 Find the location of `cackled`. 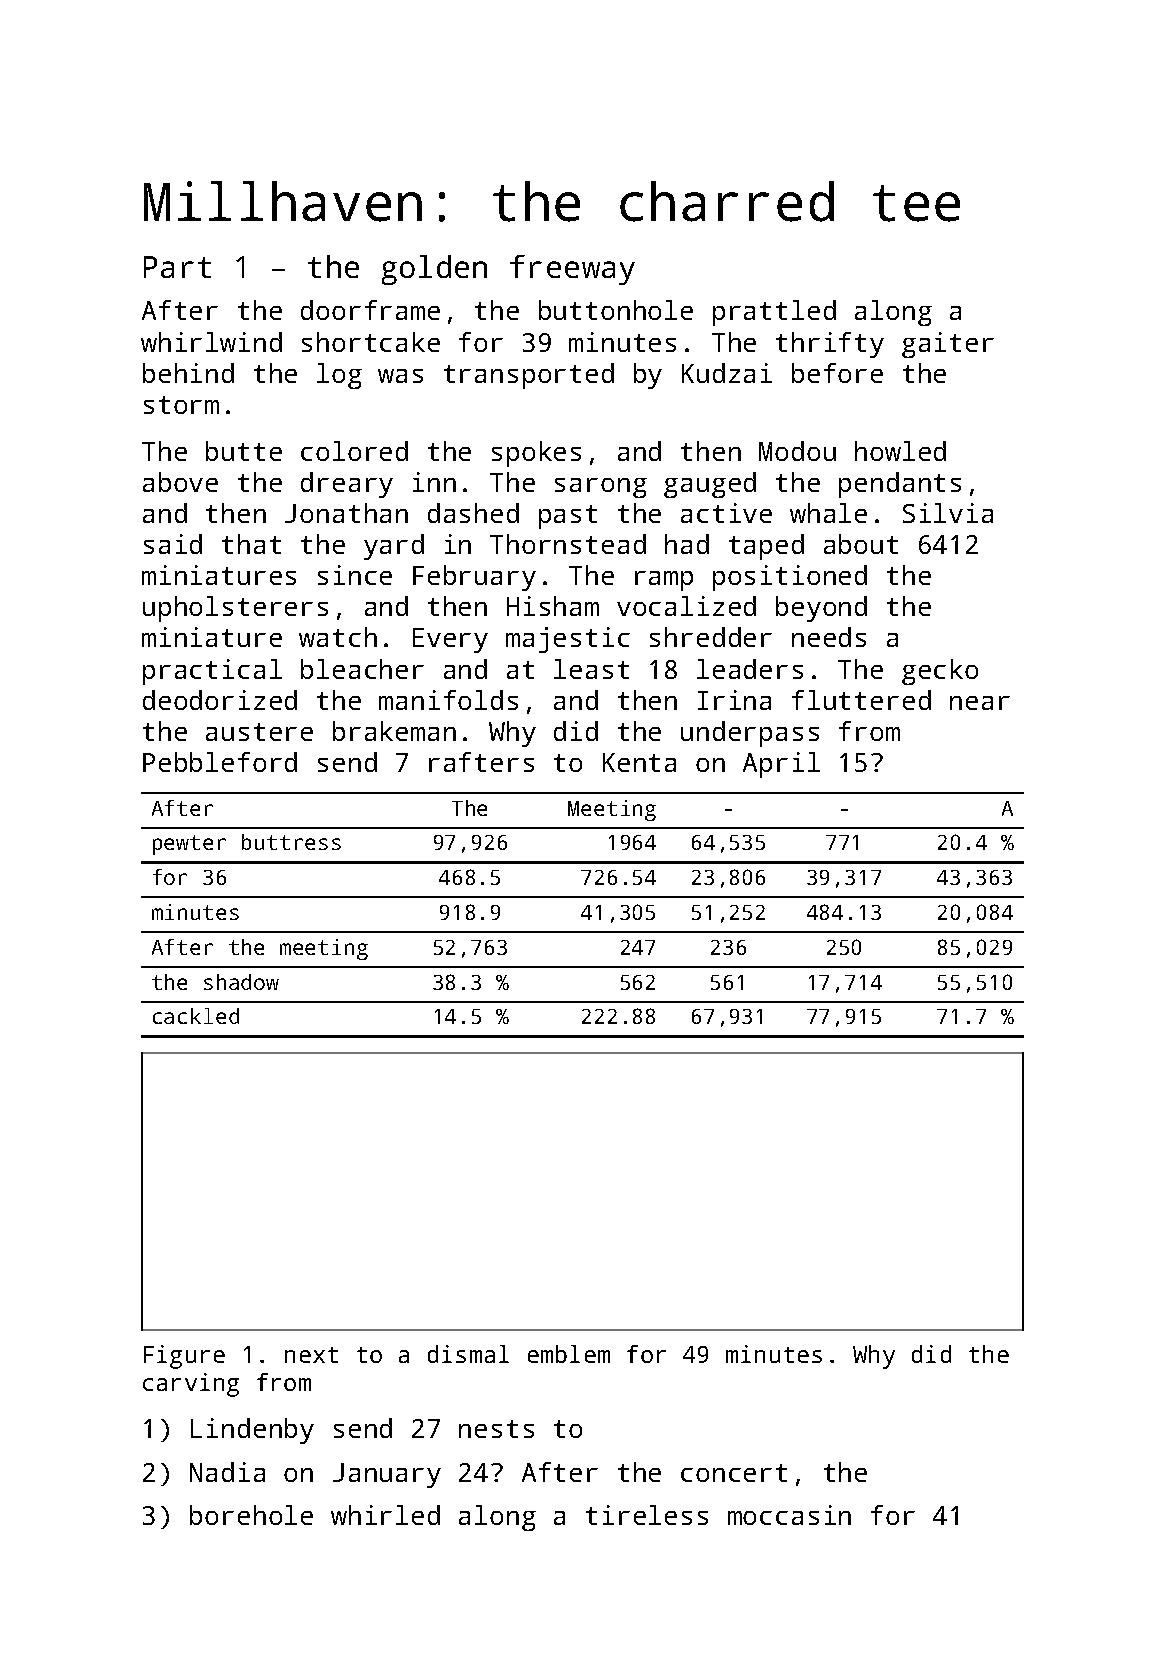

cackled is located at coordinates (196, 1016).
